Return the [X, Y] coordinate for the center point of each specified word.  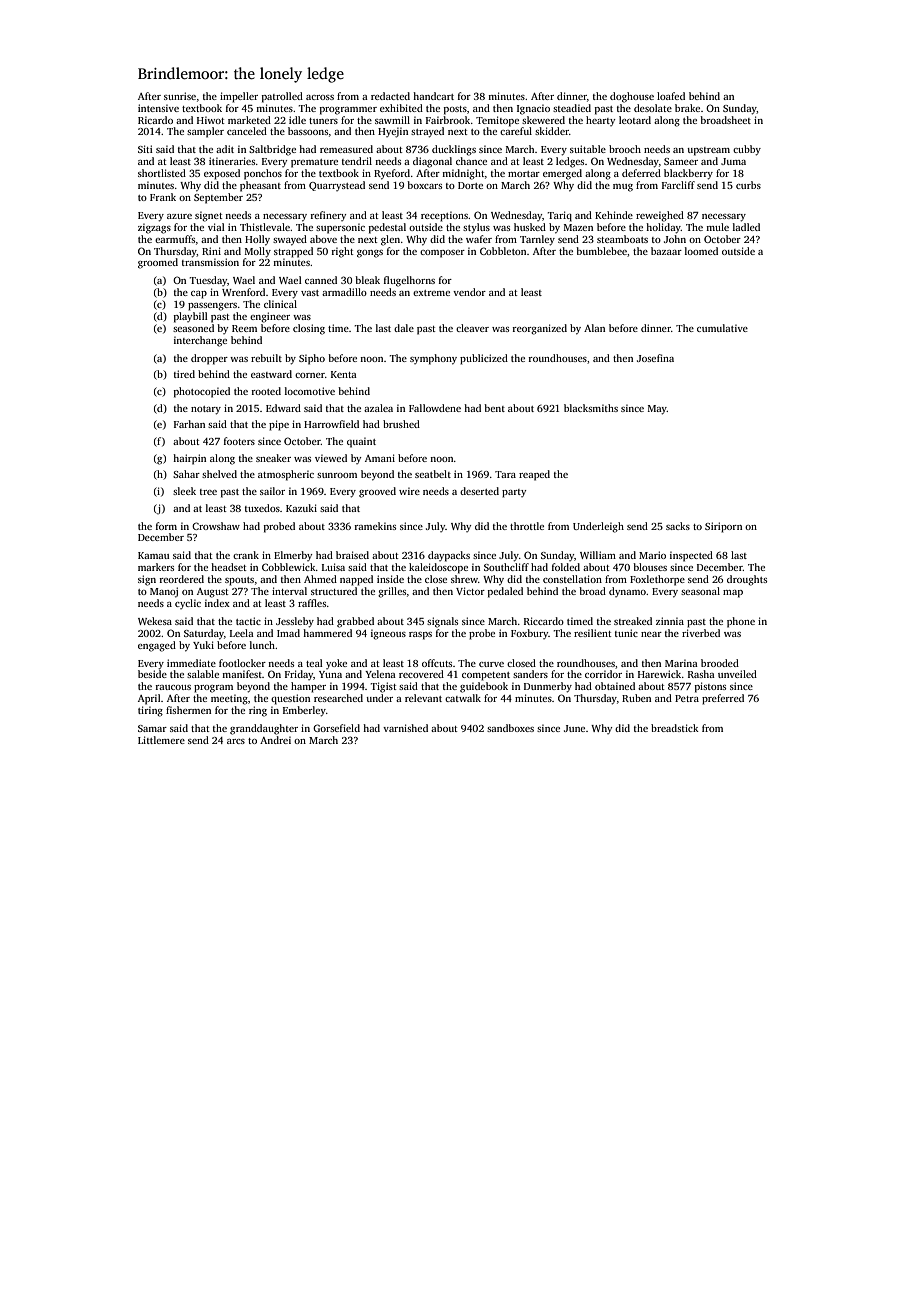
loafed [671, 96]
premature [314, 163]
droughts [747, 580]
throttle [527, 526]
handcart [433, 96]
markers [156, 567]
